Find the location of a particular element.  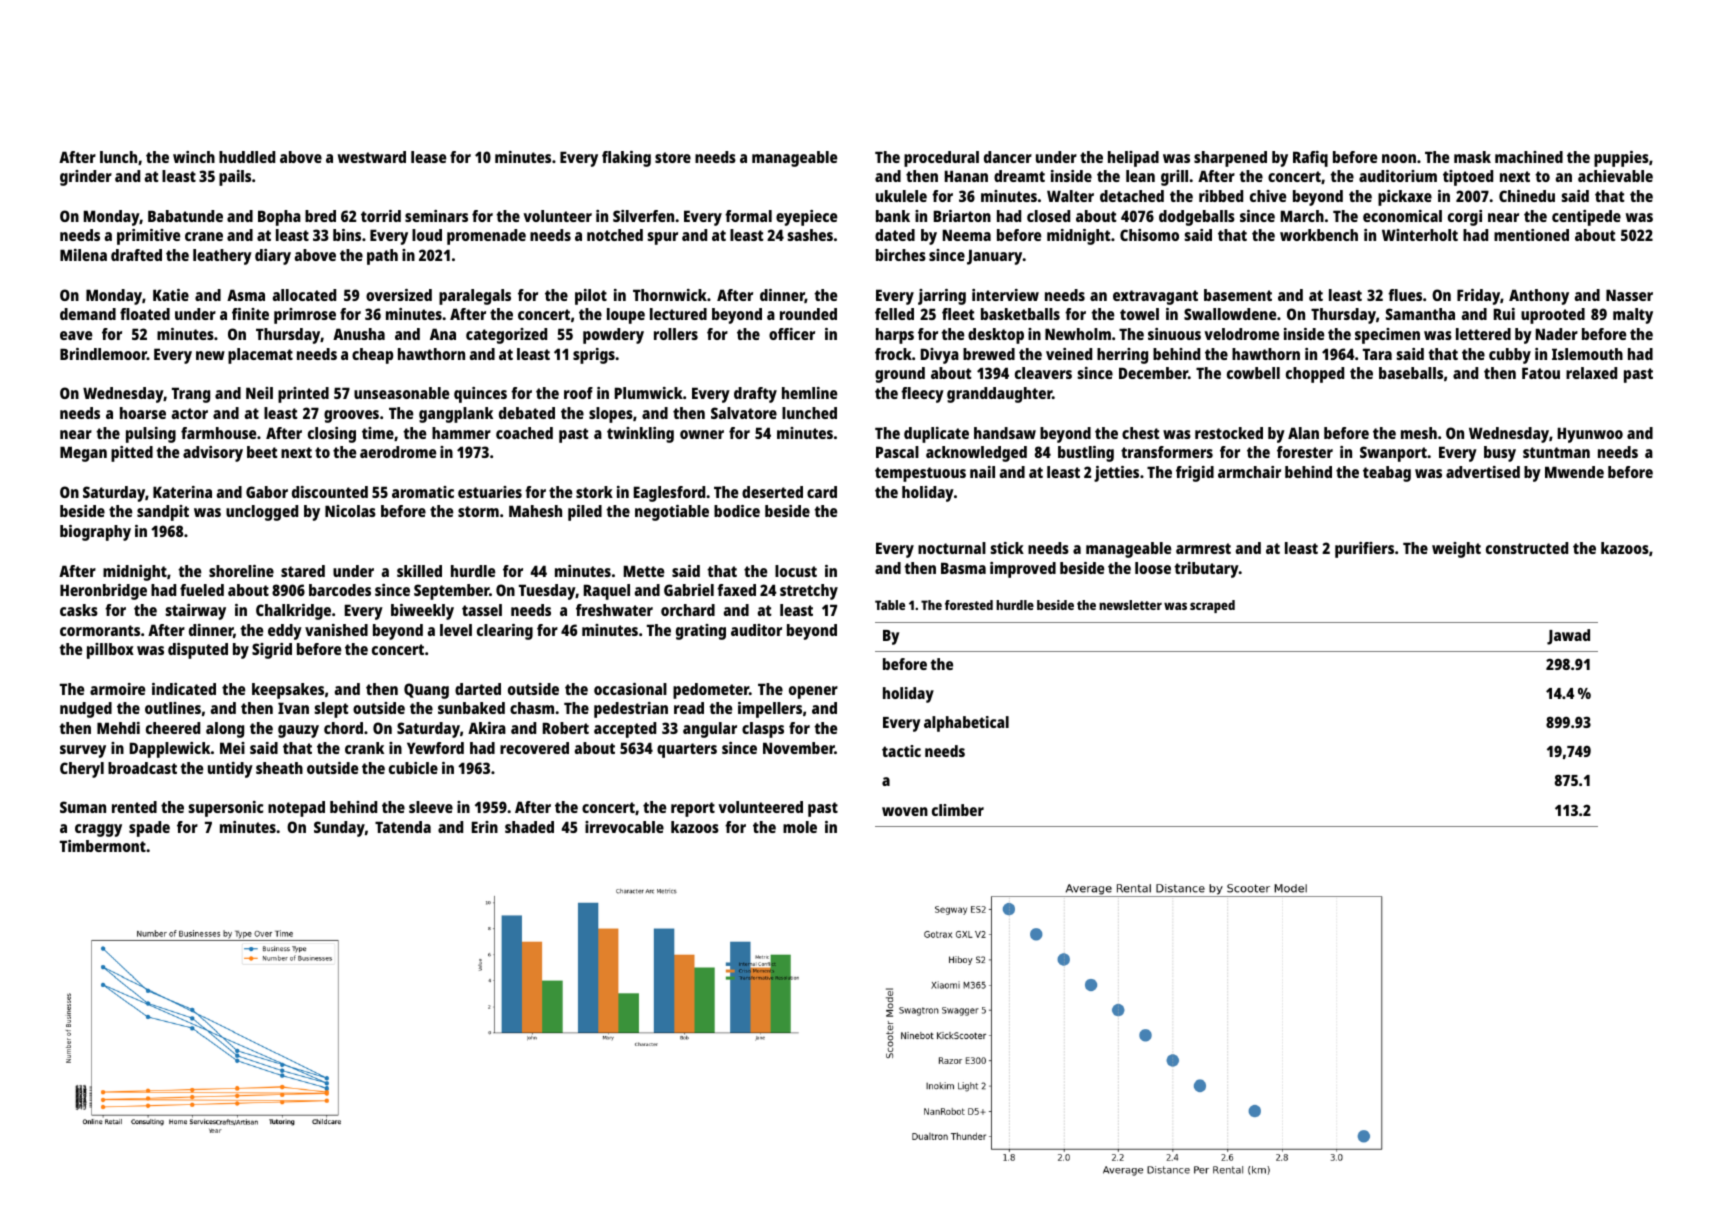

Timbermont is located at coordinates (103, 846).
